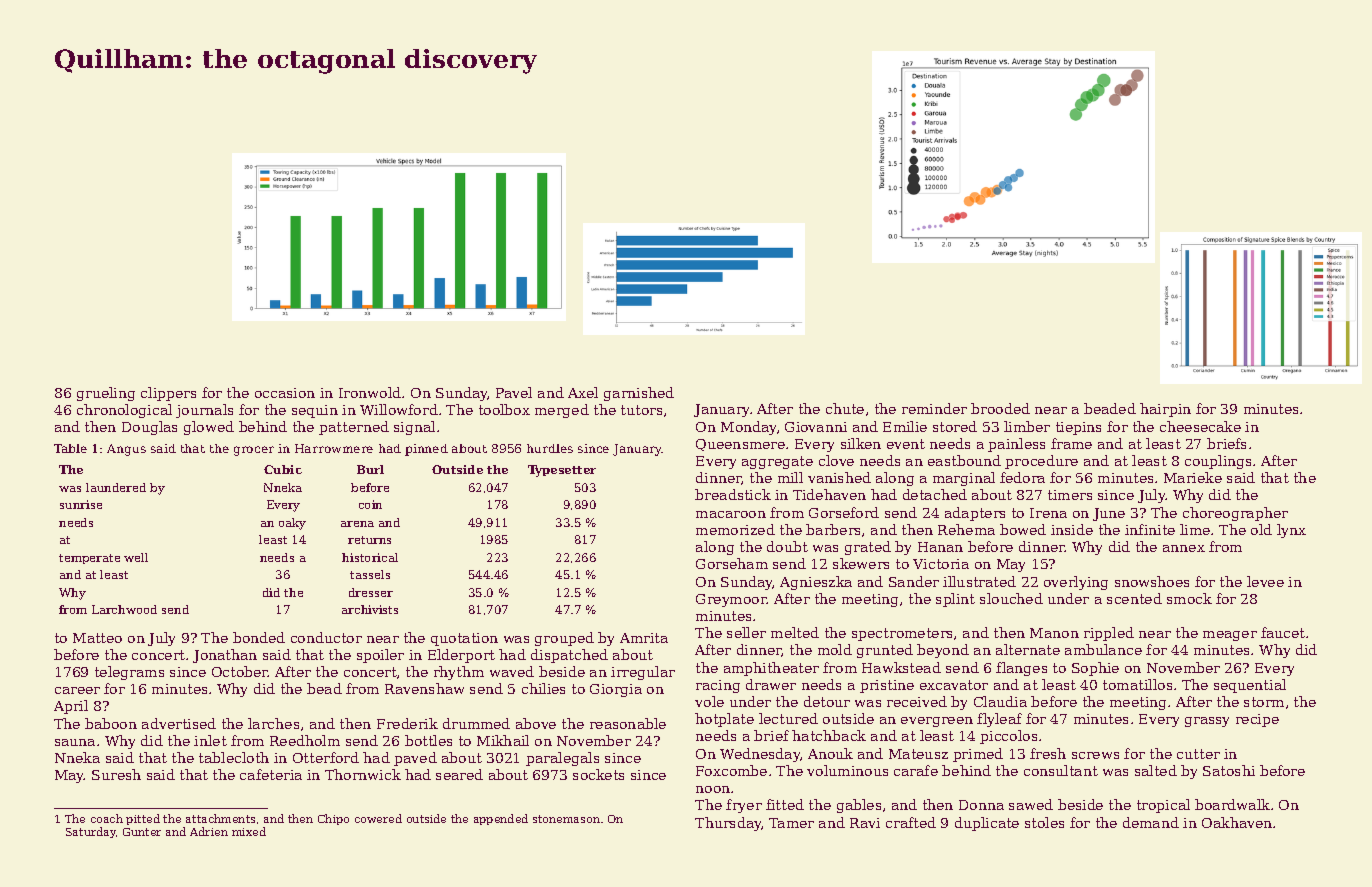 Image resolution: width=1372 pixels, height=887 pixels. What do you see at coordinates (791, 823) in the page?
I see `Tamer` at bounding box center [791, 823].
